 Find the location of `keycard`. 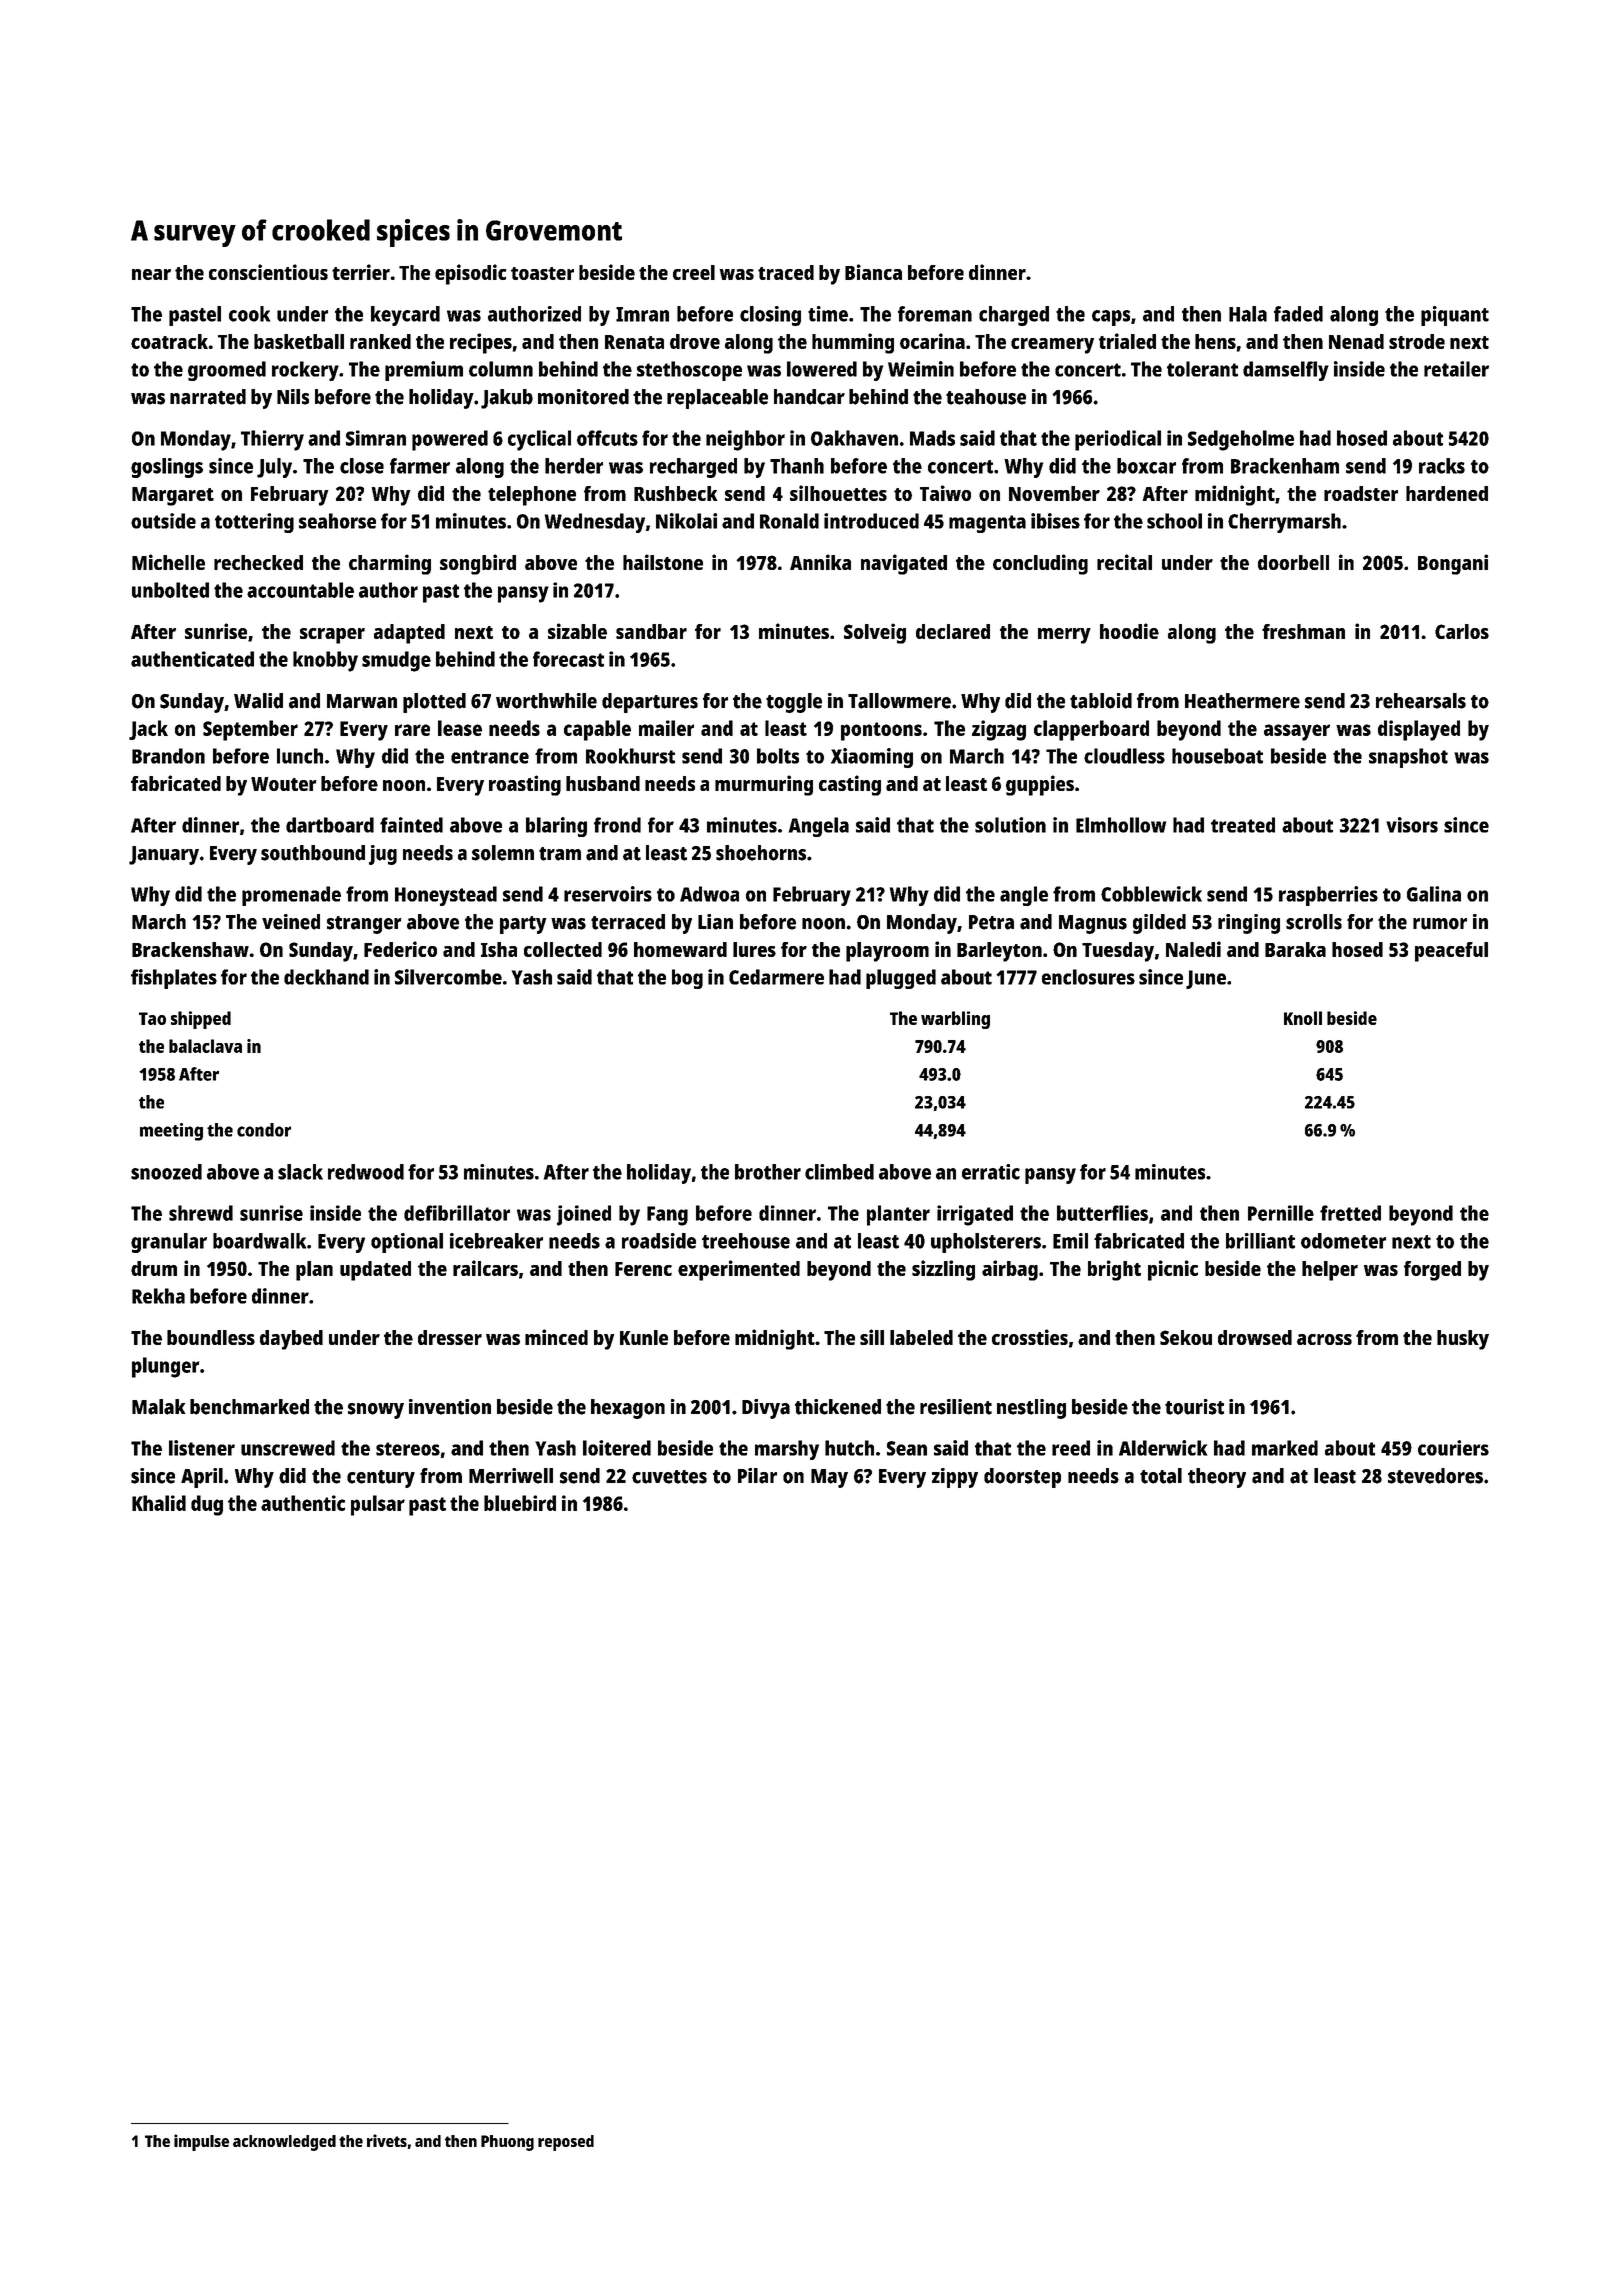

keycard is located at coordinates (405, 316).
